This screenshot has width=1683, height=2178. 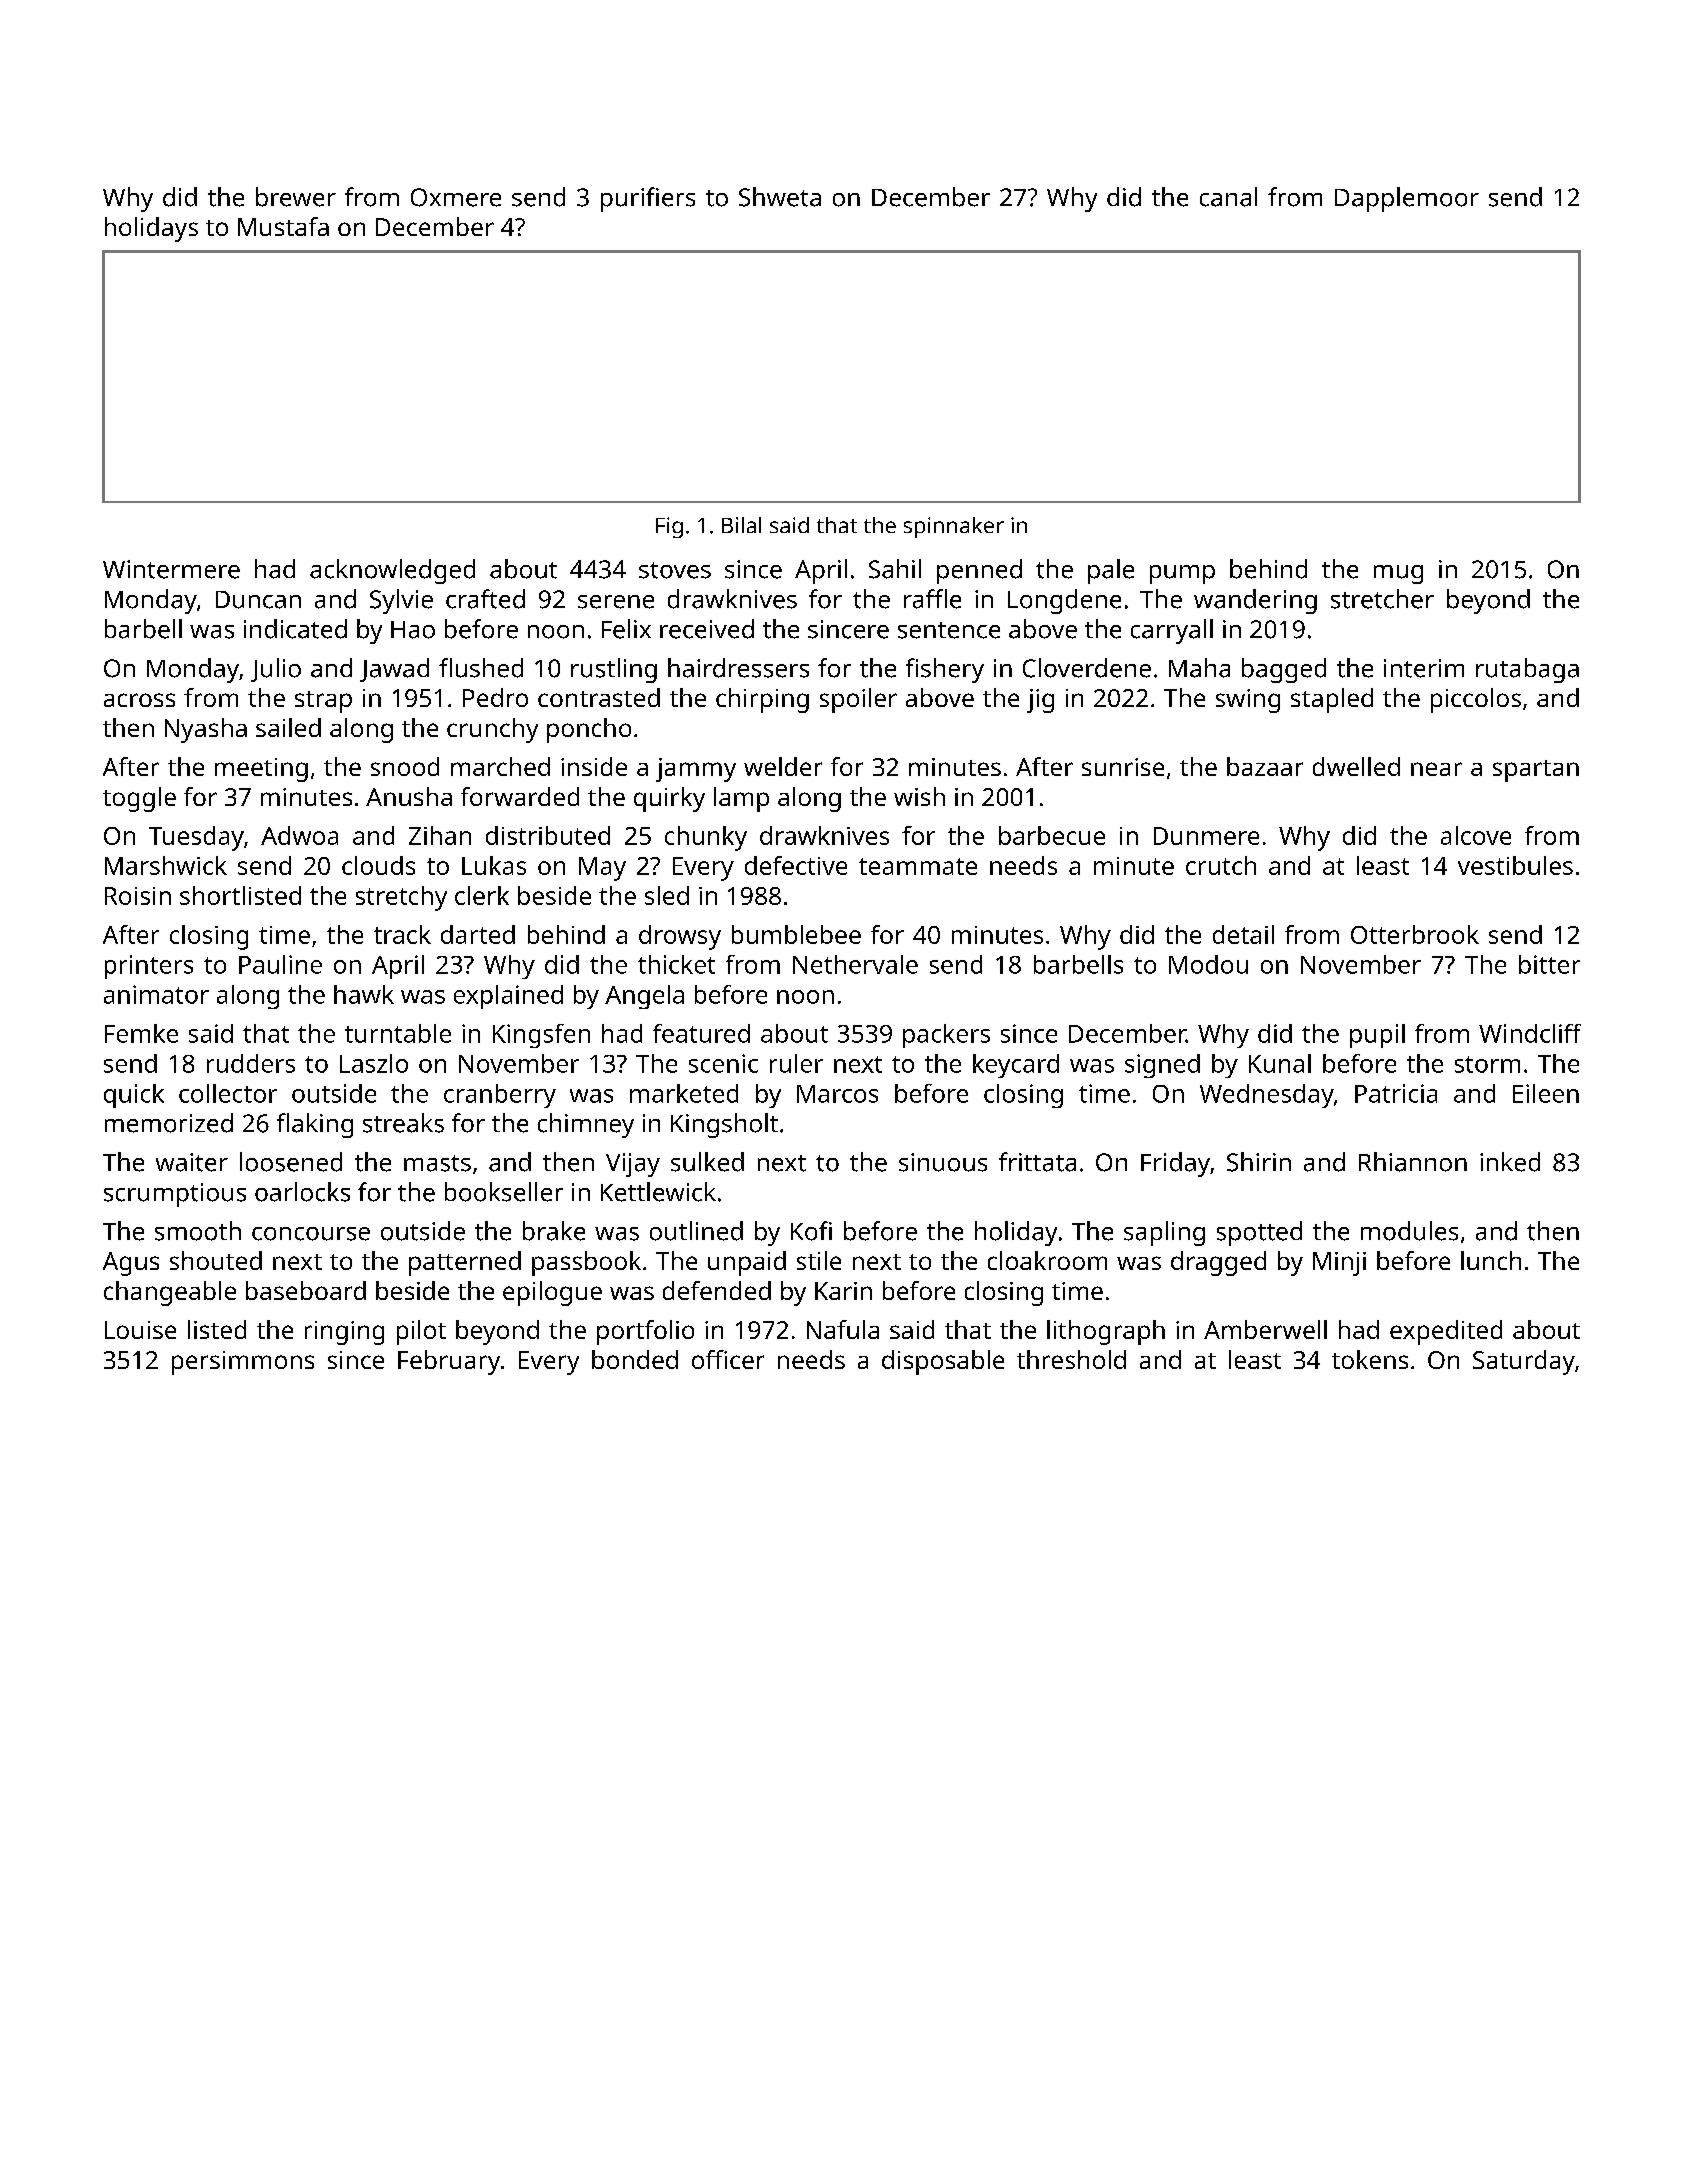 What do you see at coordinates (728, 1359) in the screenshot?
I see `officer` at bounding box center [728, 1359].
